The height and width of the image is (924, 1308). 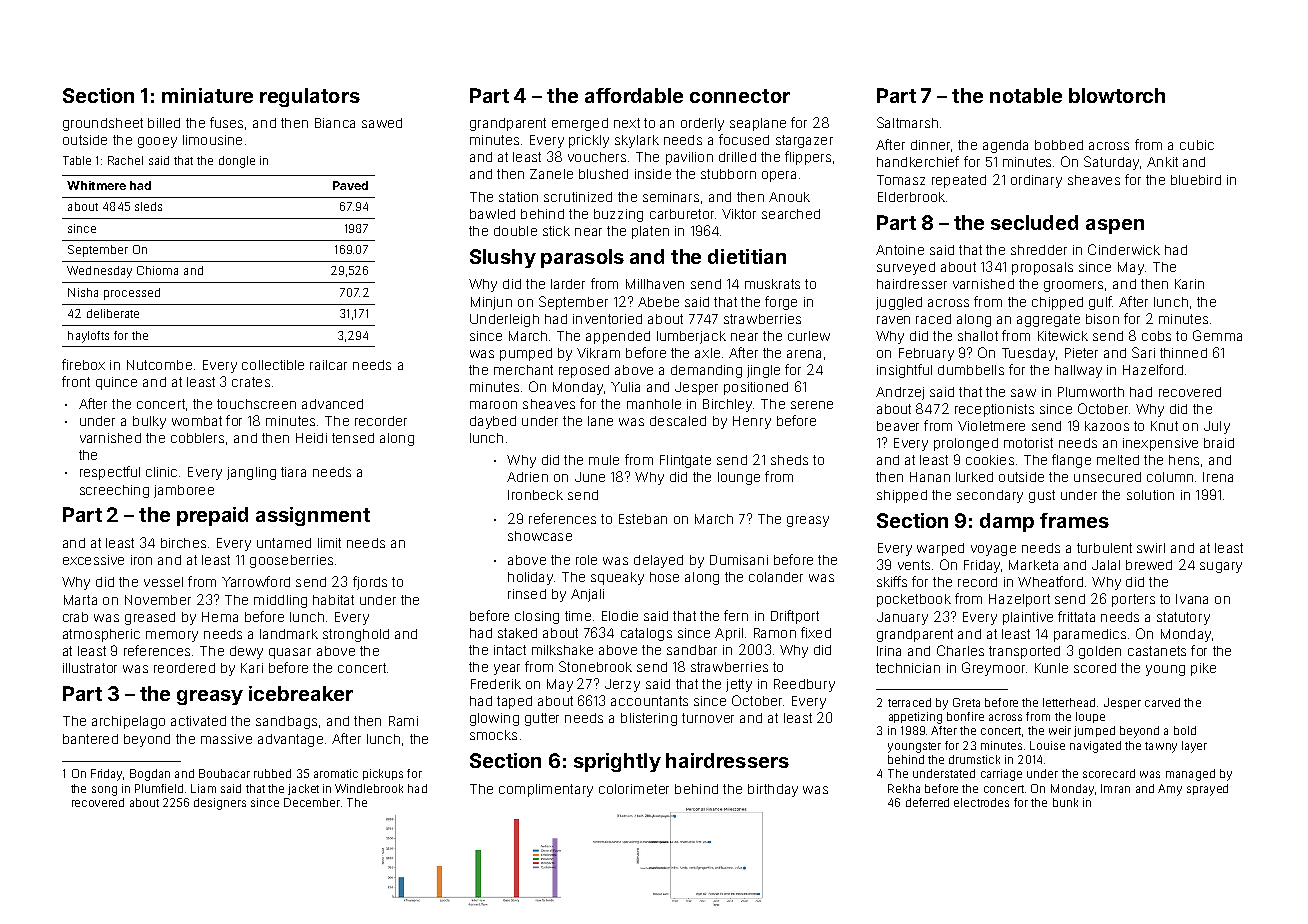 What do you see at coordinates (197, 438) in the image?
I see `cobblers` at bounding box center [197, 438].
